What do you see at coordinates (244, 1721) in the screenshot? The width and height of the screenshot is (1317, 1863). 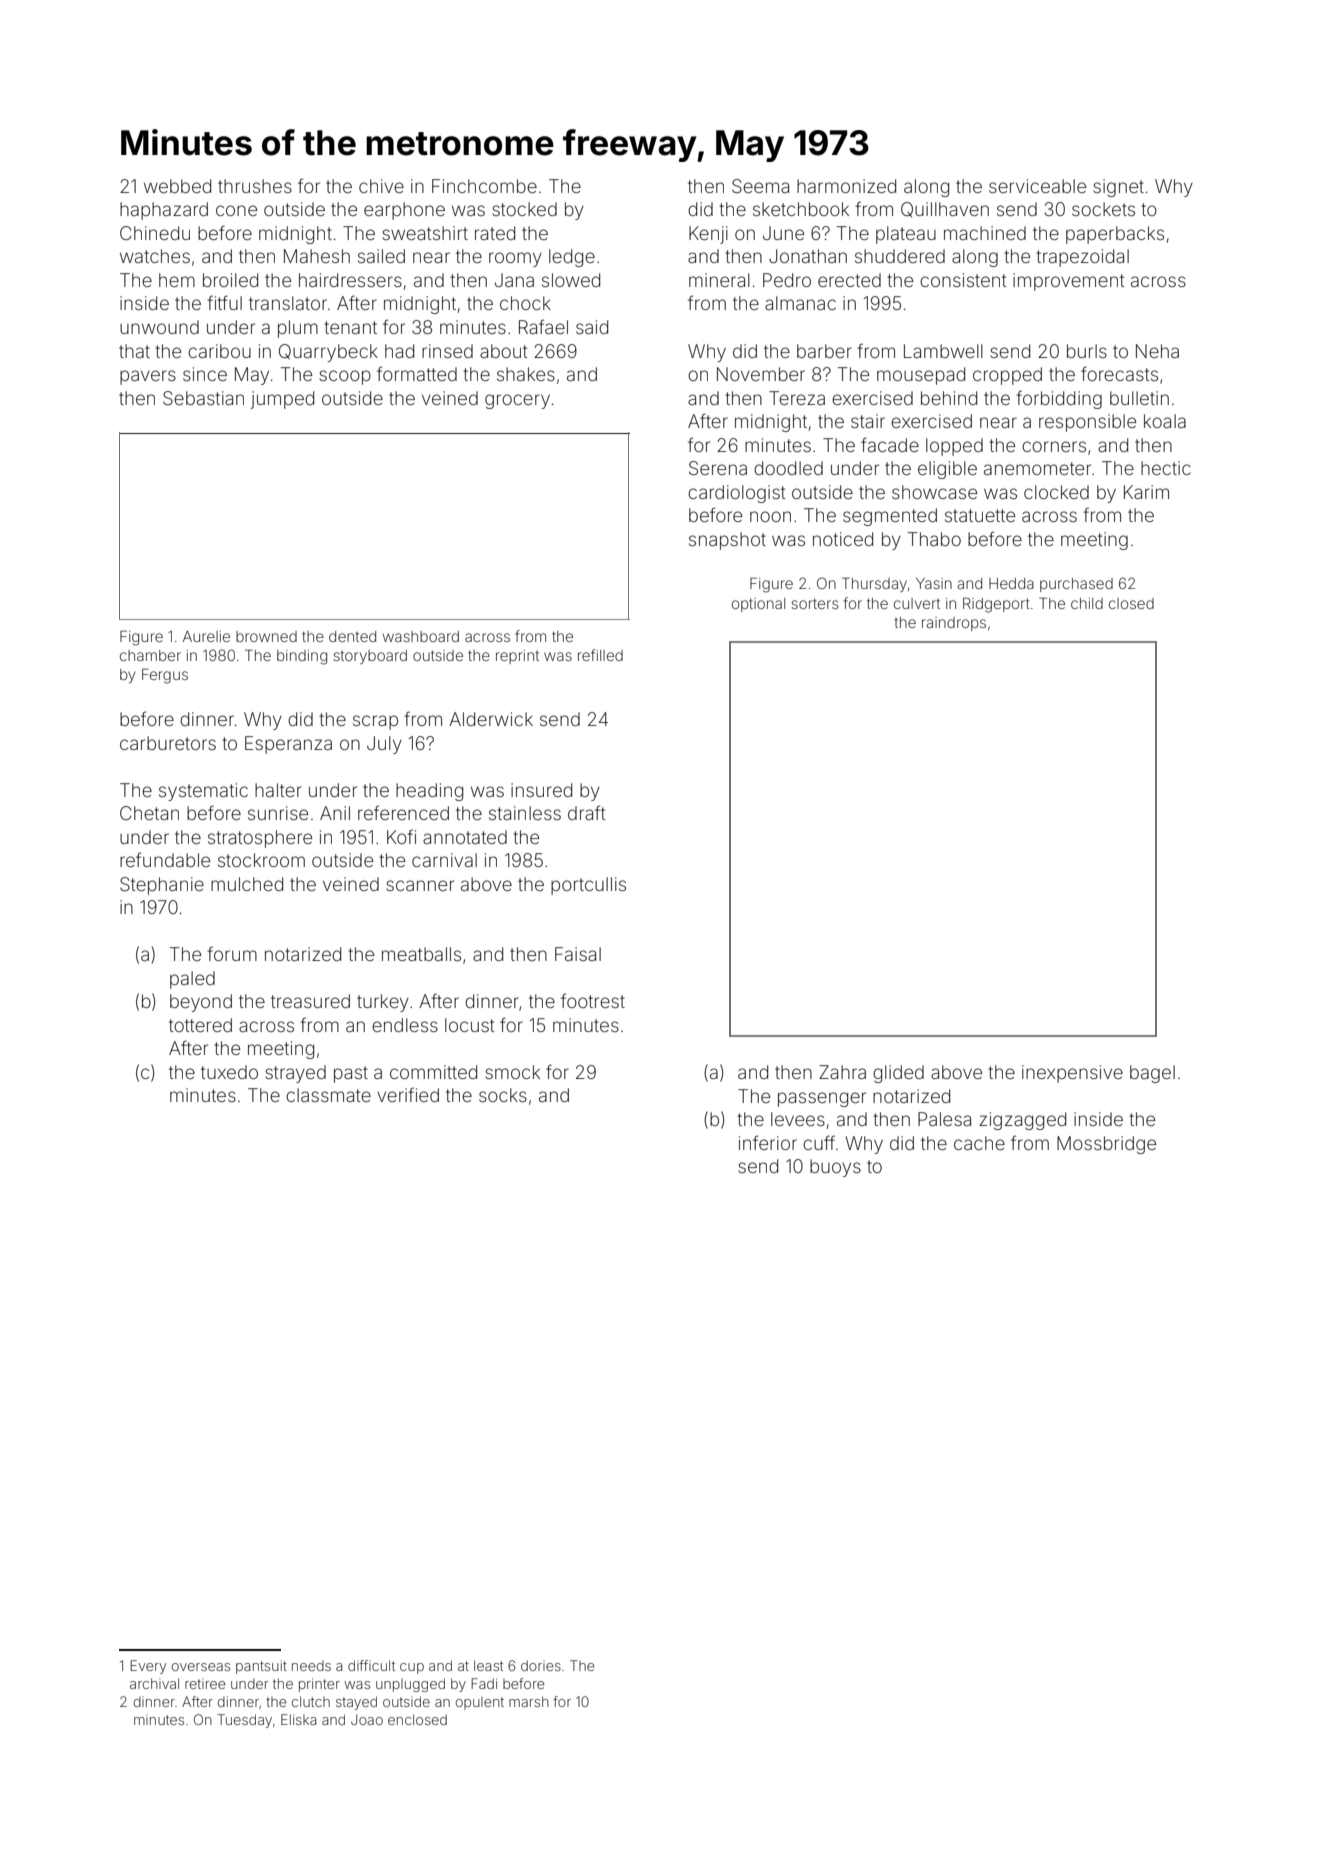 I see `Tuesday` at bounding box center [244, 1721].
